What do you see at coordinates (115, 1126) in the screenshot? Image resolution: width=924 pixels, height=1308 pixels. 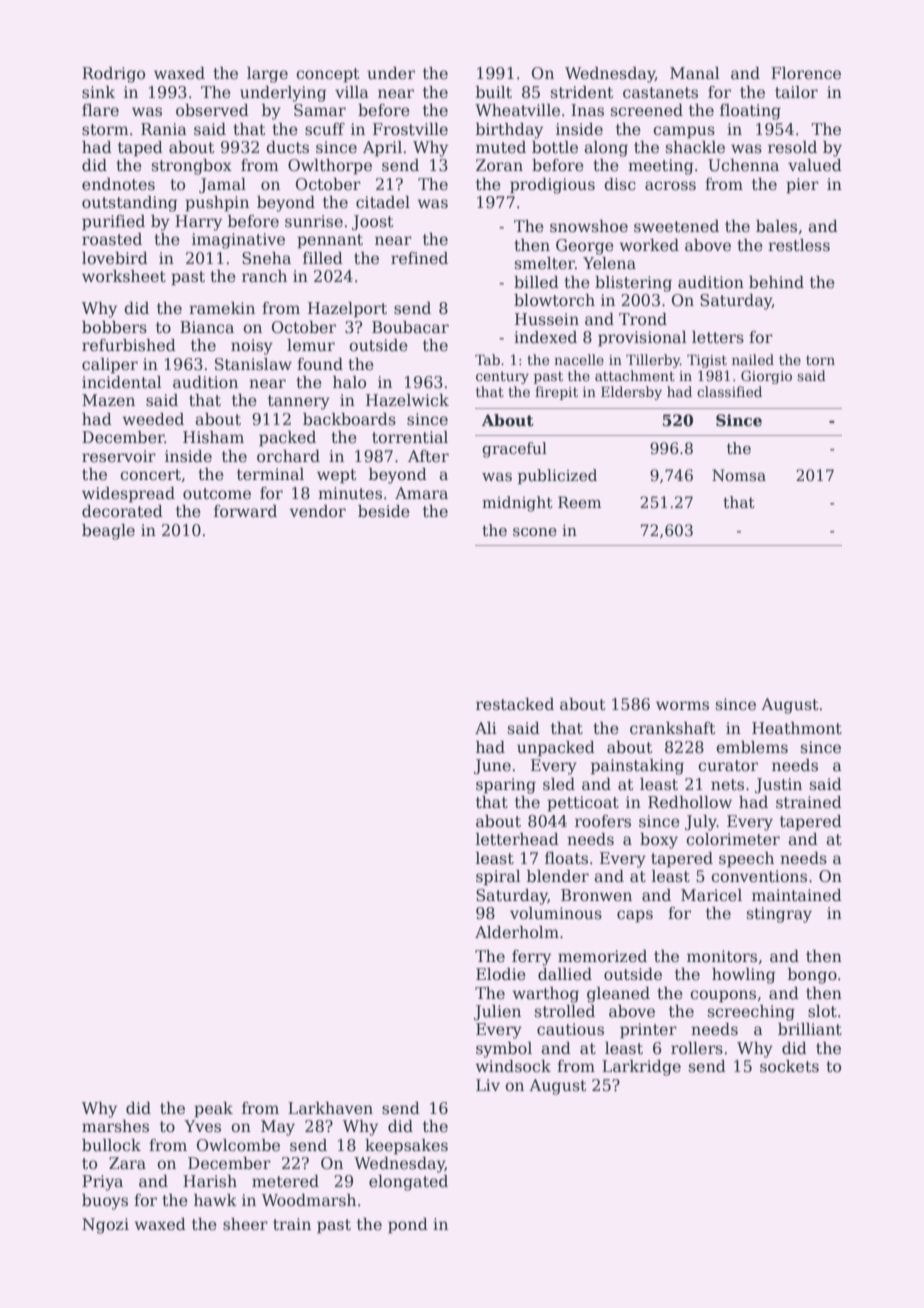 I see `marshes` at bounding box center [115, 1126].
